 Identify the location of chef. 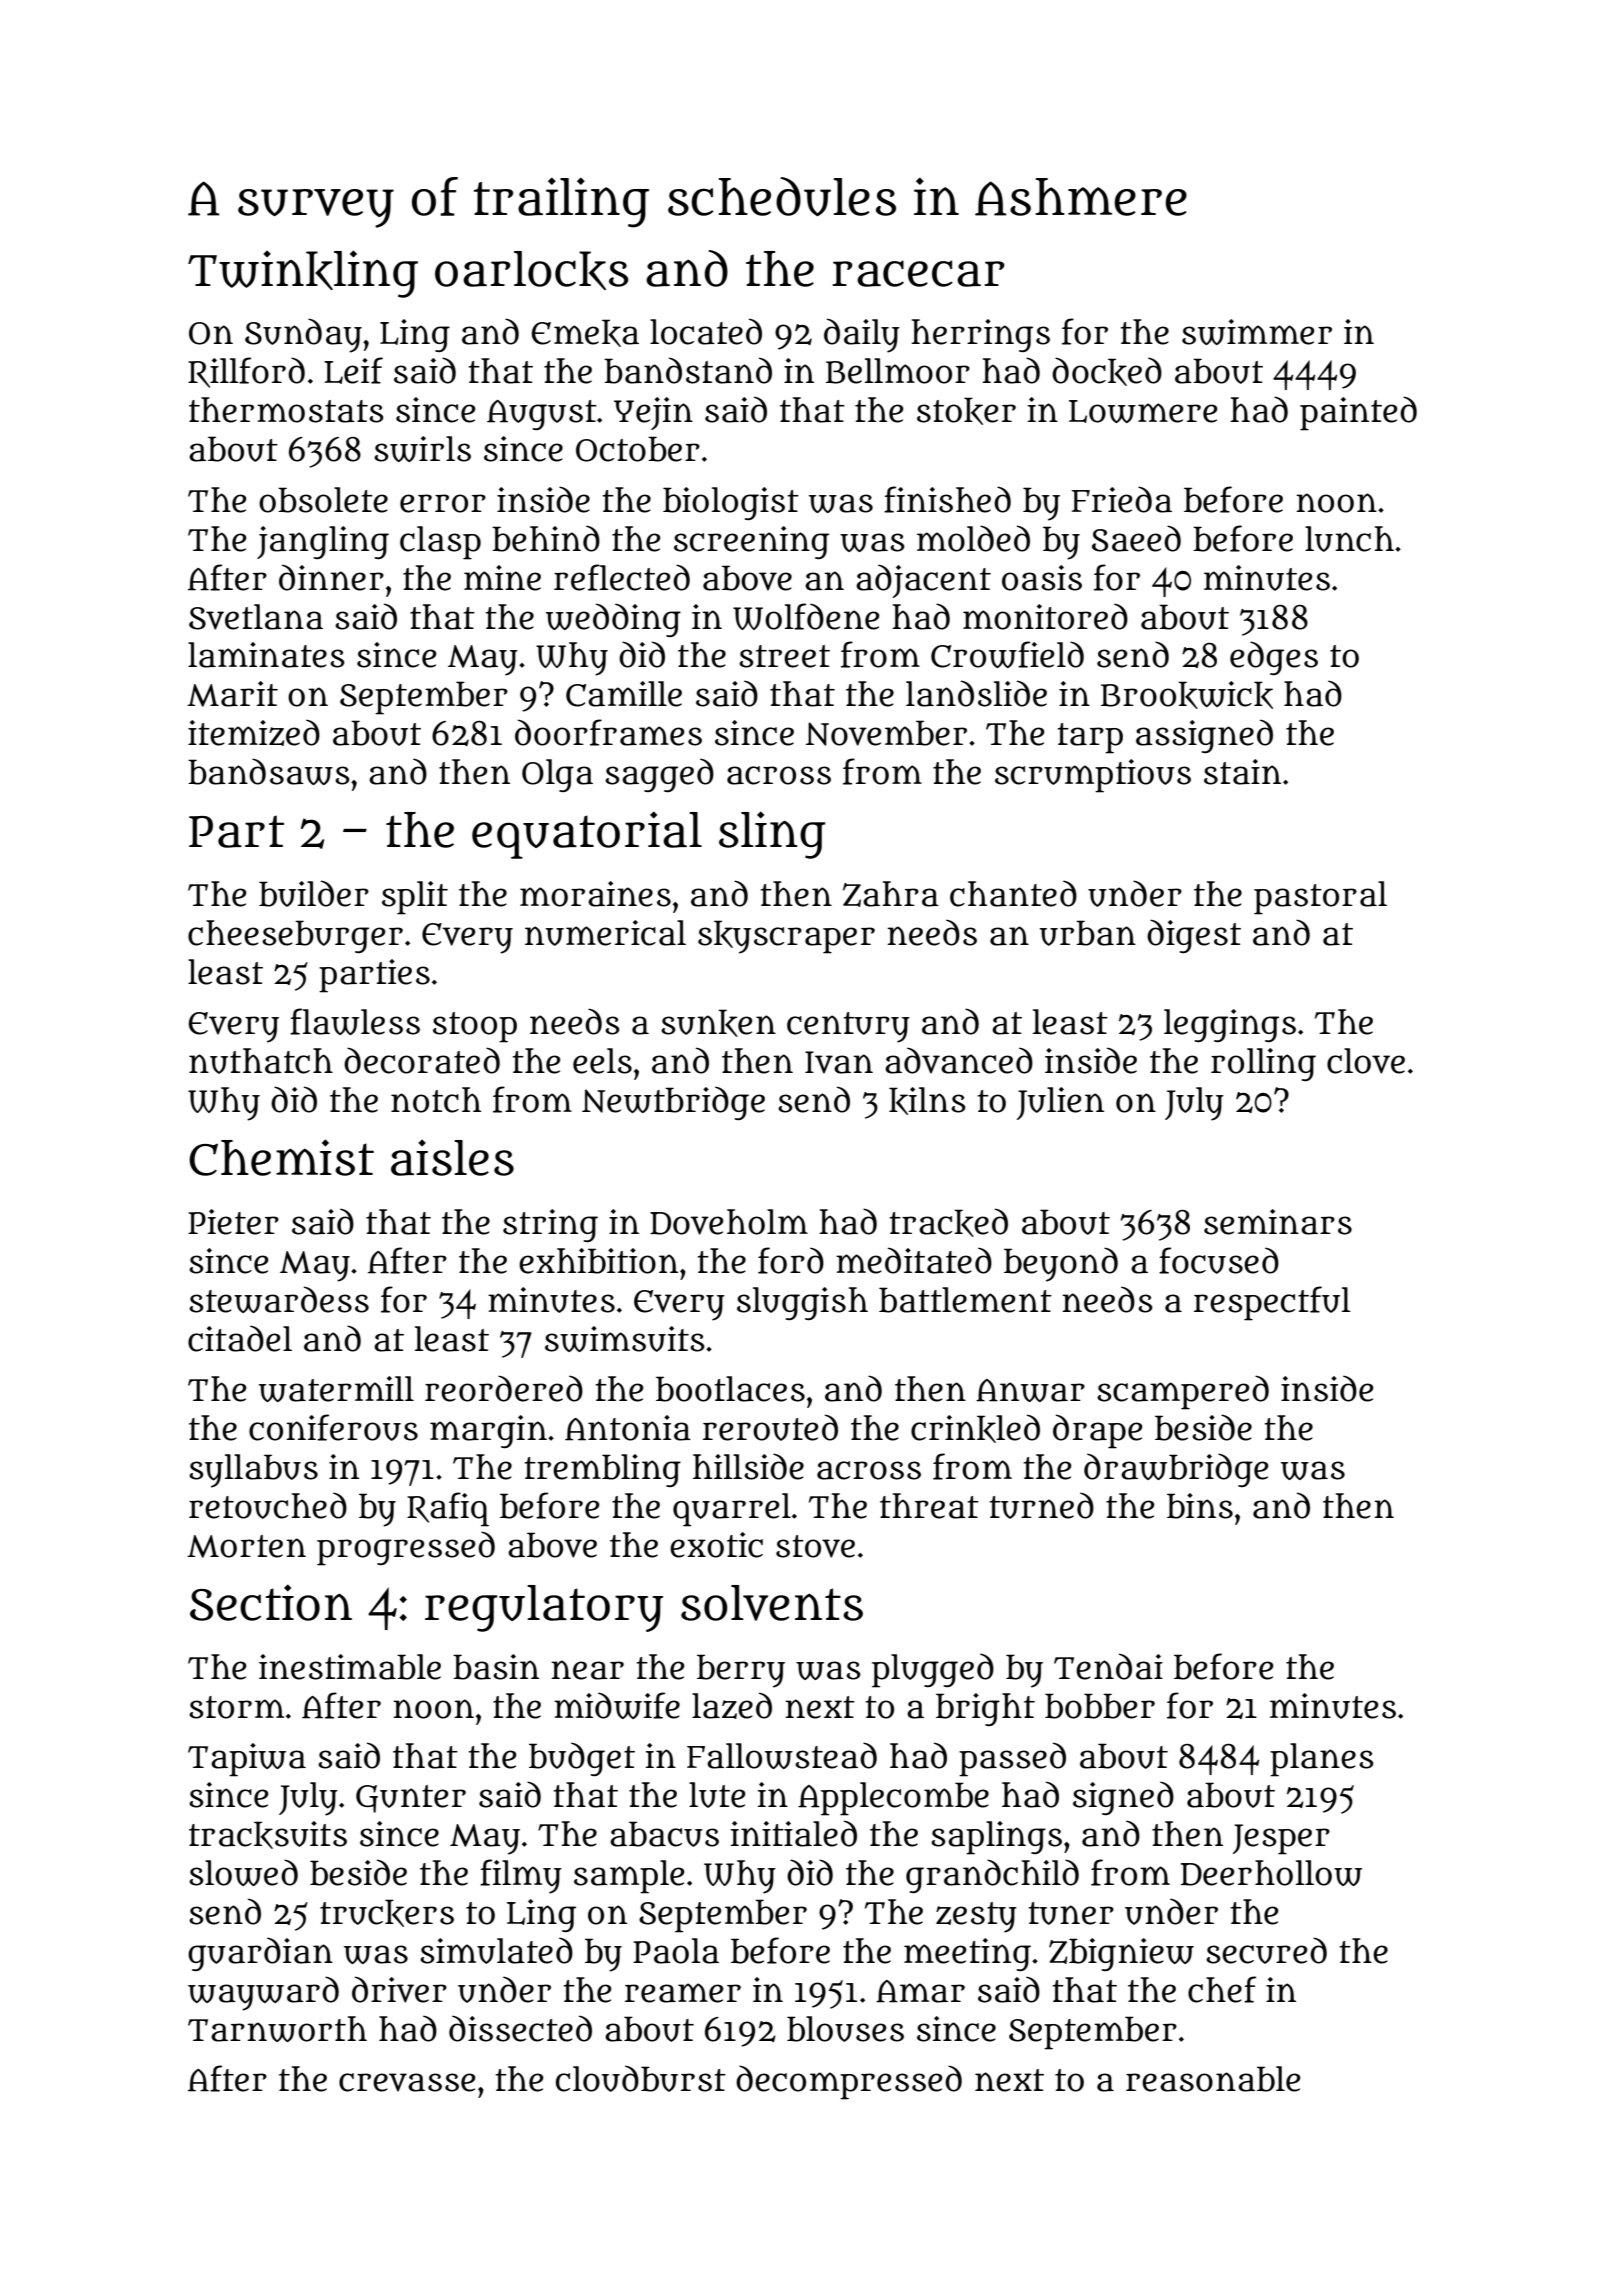
(1222, 1989).
